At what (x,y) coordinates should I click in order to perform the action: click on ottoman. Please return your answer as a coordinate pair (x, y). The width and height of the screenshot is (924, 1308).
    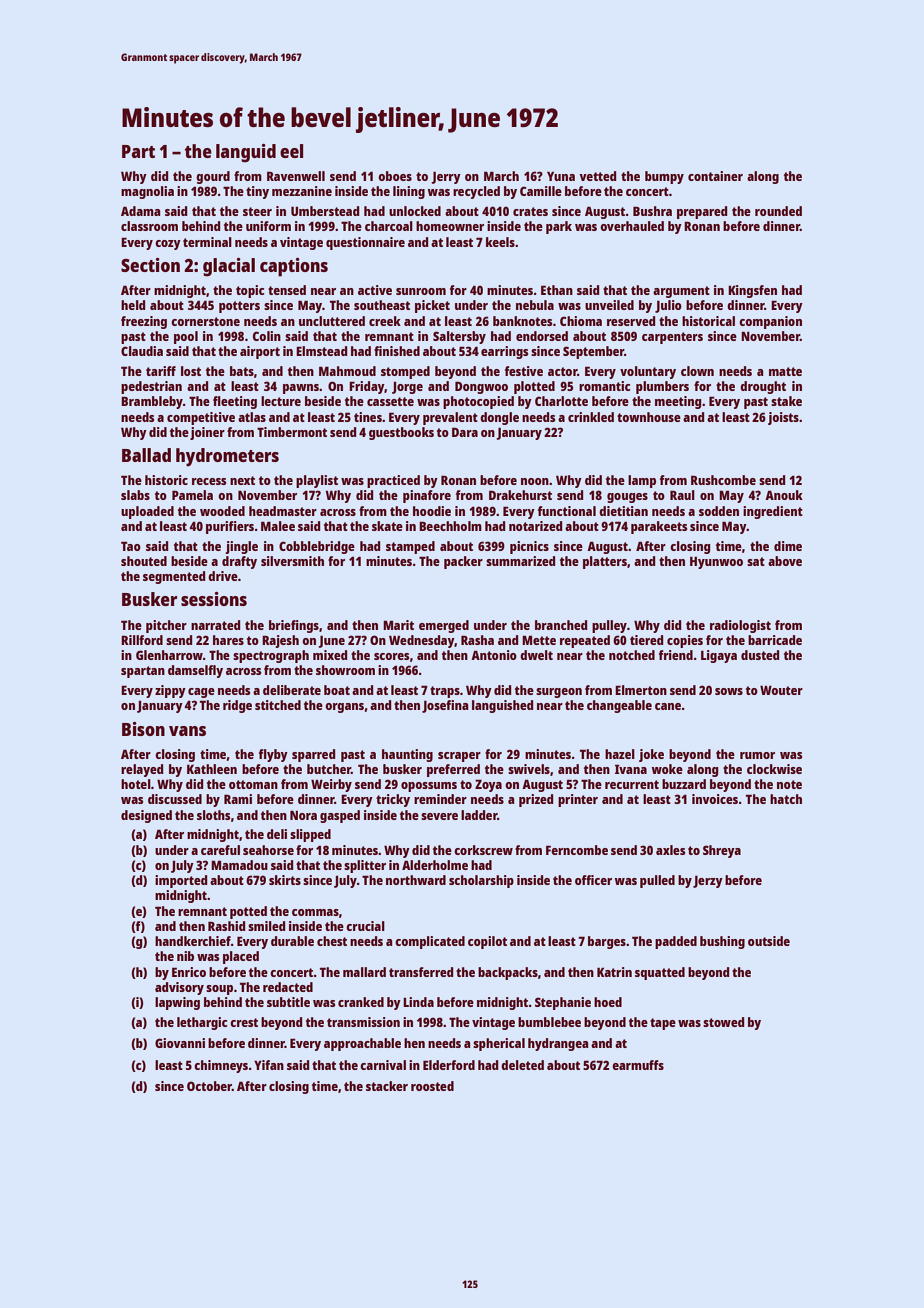
    Looking at the image, I should click on (253, 784).
